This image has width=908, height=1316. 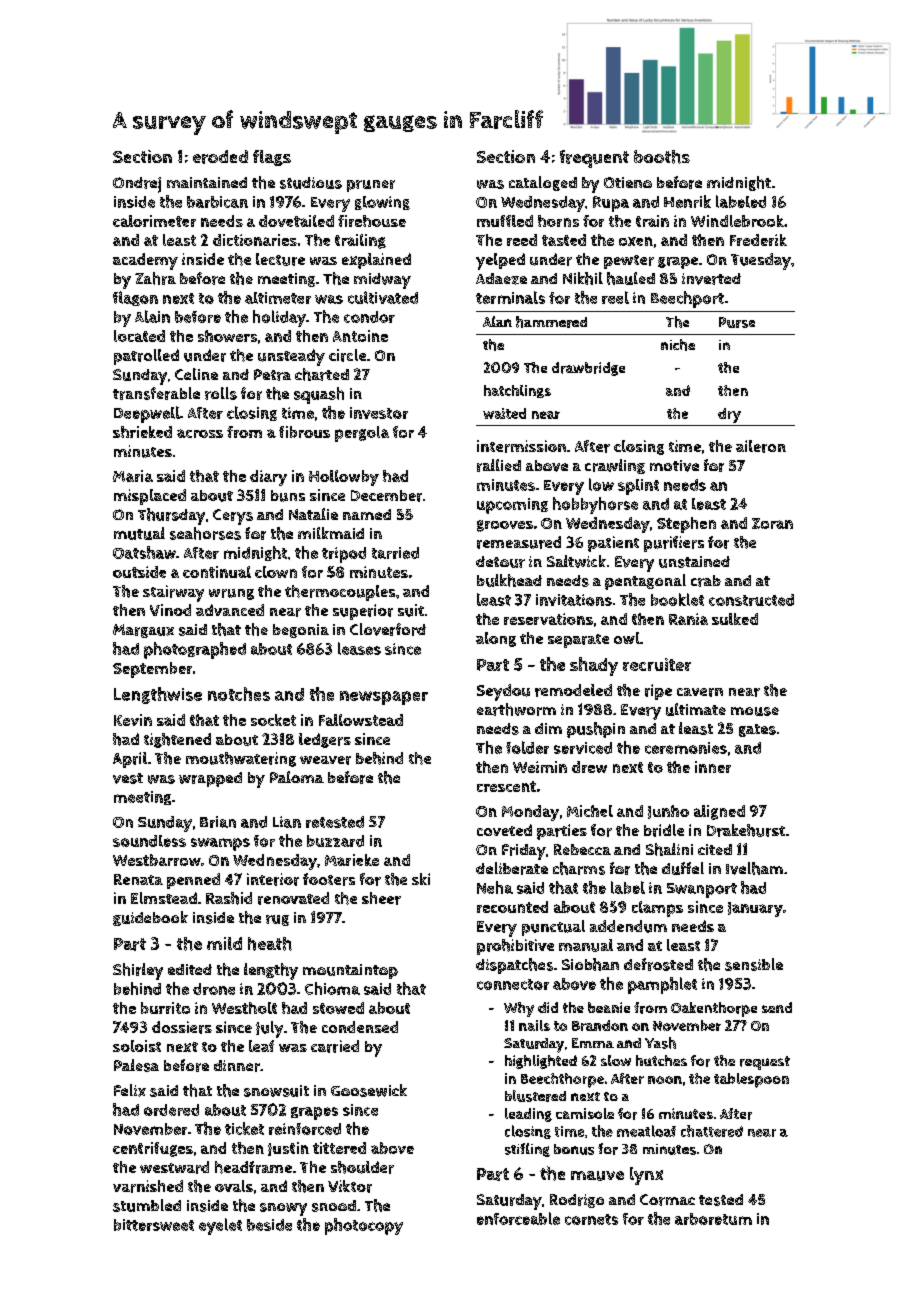 What do you see at coordinates (291, 357) in the image?
I see `unsteady` at bounding box center [291, 357].
